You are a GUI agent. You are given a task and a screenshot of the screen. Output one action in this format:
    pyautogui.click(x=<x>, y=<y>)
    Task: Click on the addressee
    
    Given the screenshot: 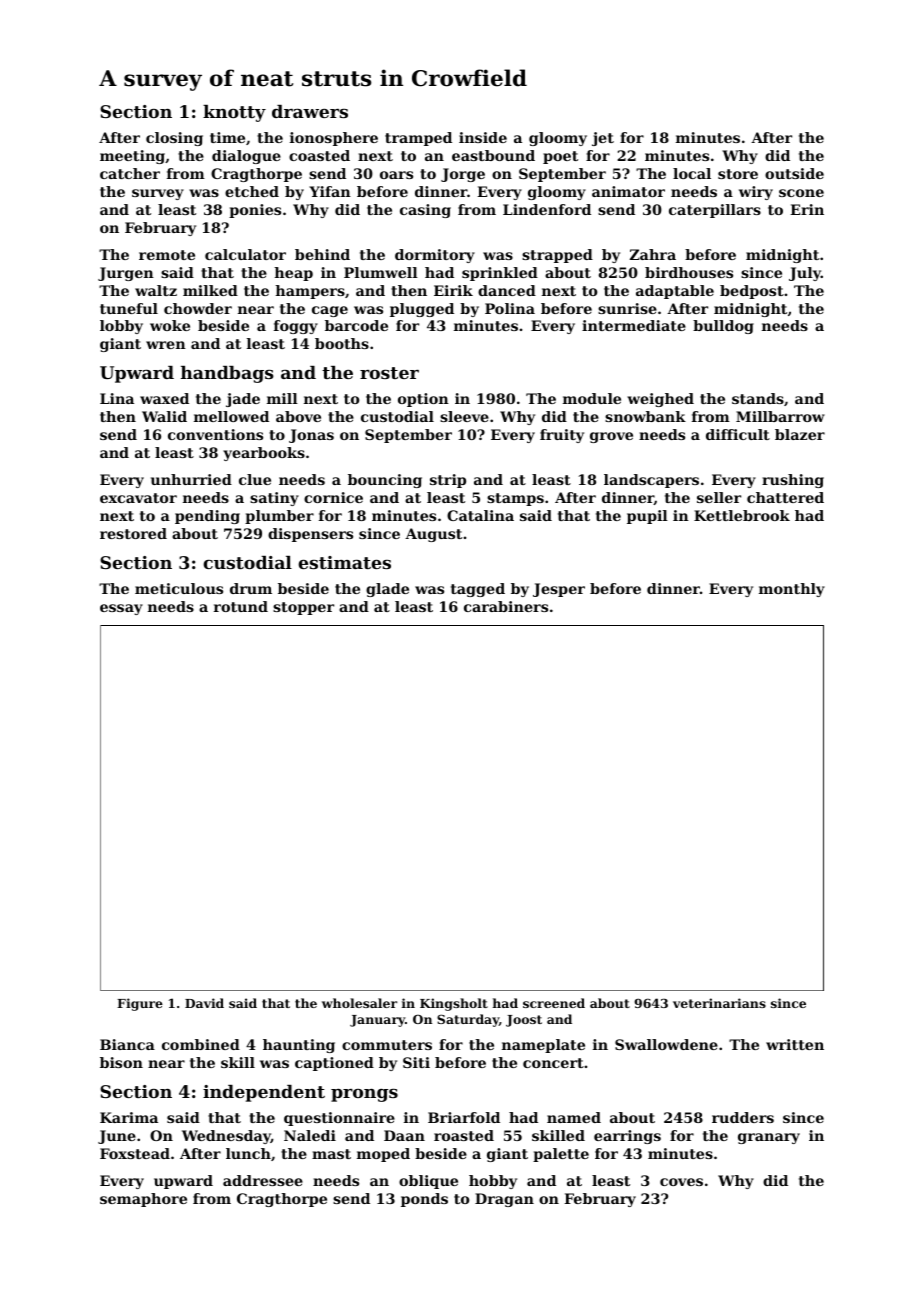 What is the action you would take?
    pyautogui.click(x=263, y=1180)
